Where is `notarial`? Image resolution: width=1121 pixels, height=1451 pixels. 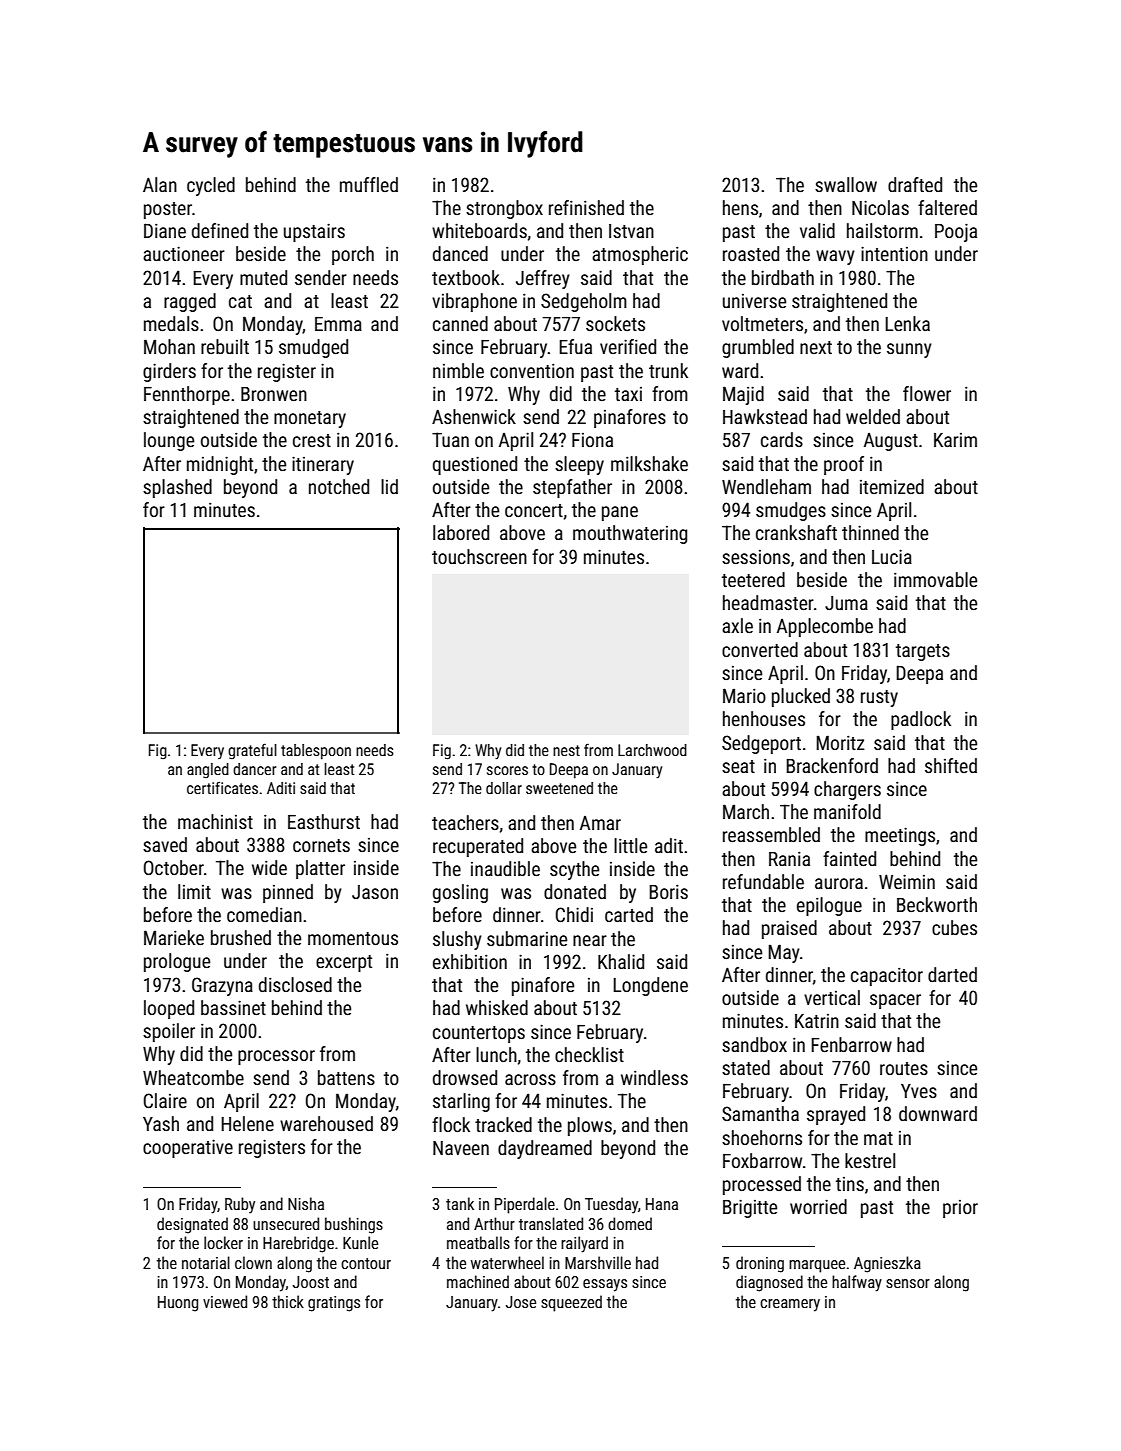
notarial is located at coordinates (206, 1262).
